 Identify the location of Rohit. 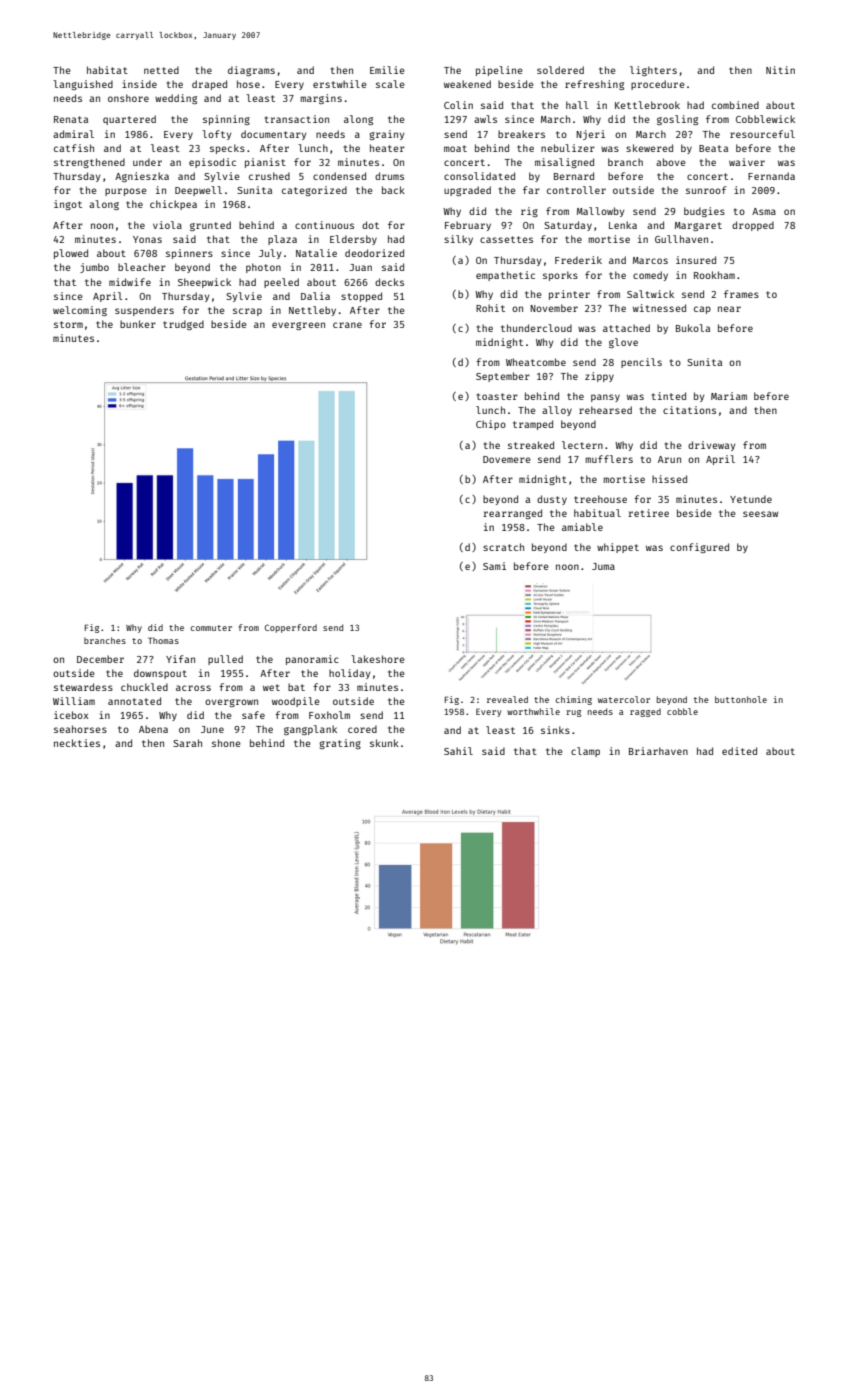
(490, 308).
